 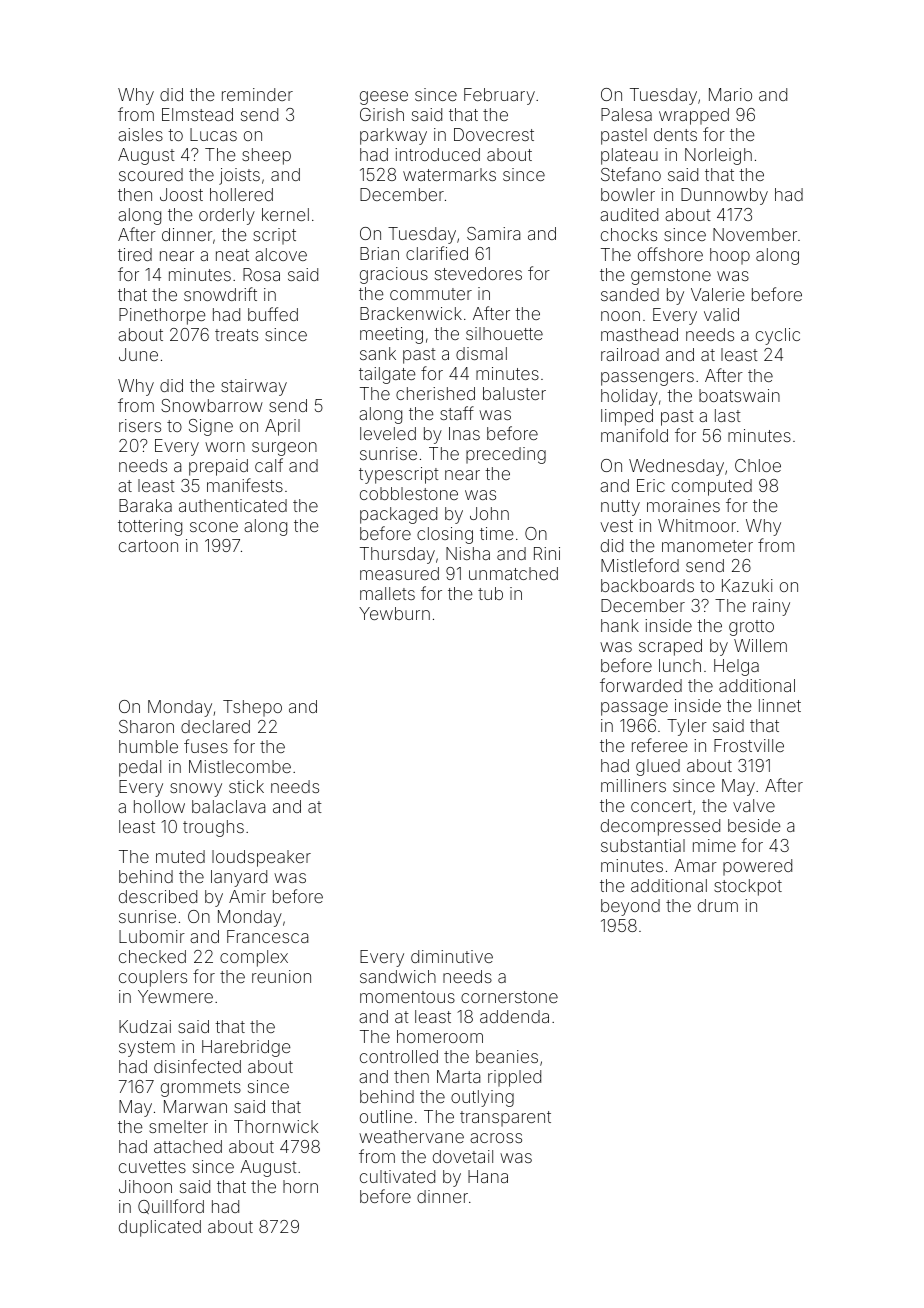 I want to click on sank, so click(x=378, y=353).
